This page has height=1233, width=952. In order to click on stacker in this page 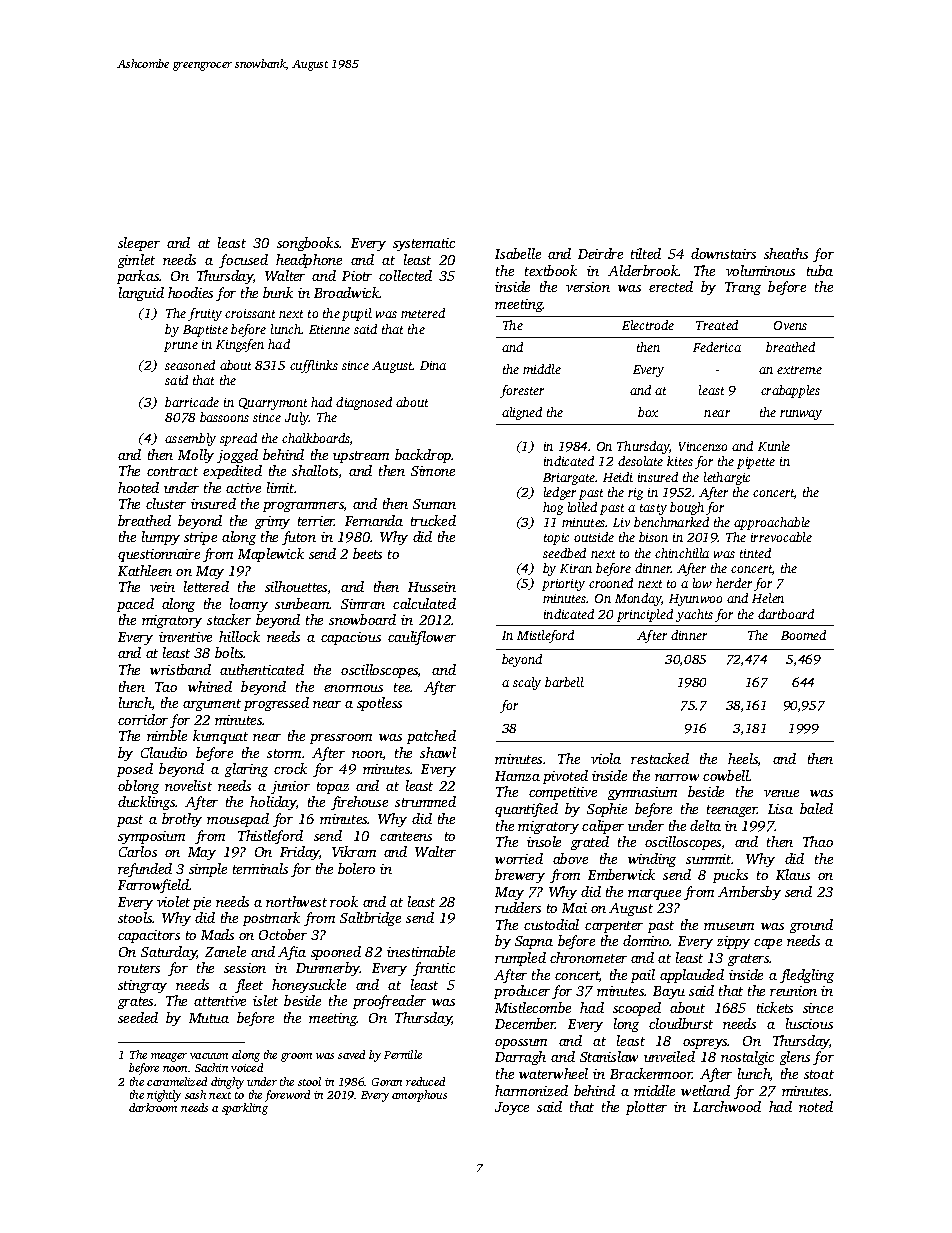, I will do `click(229, 619)`.
